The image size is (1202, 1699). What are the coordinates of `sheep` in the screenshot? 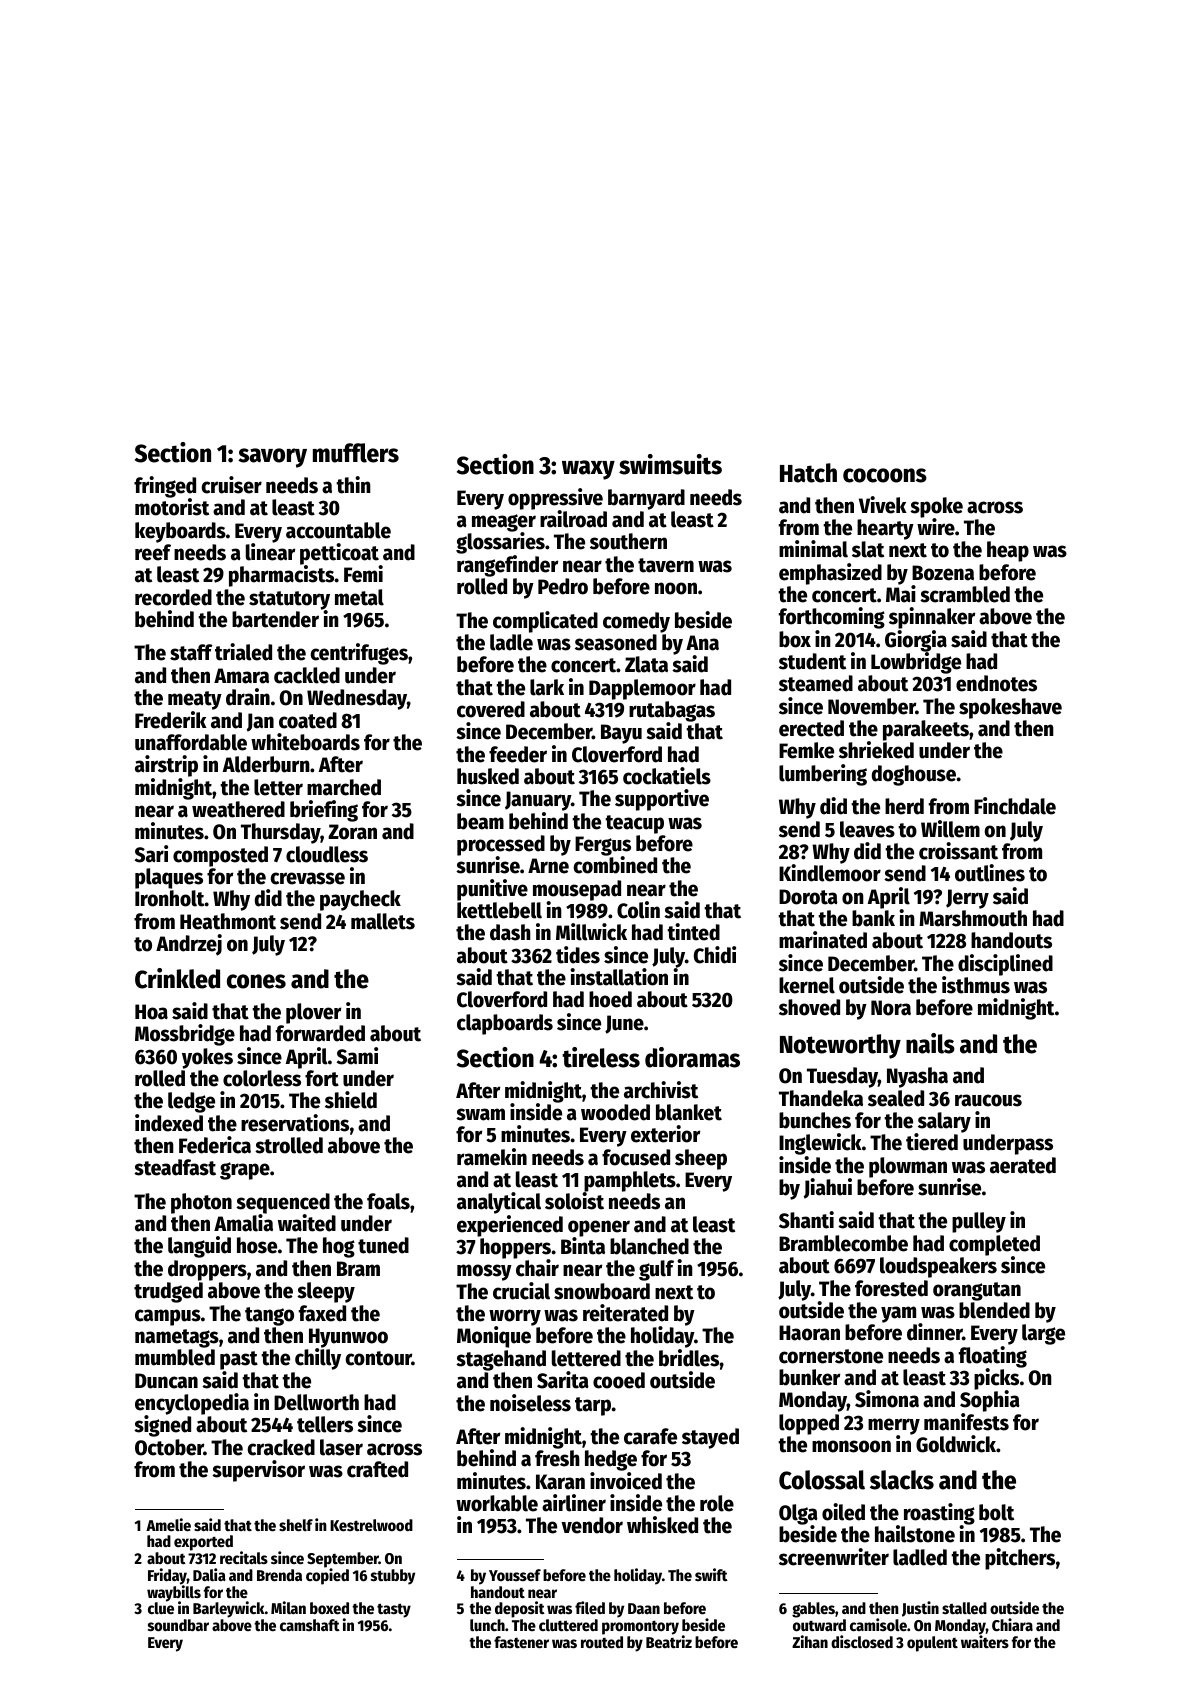 It's located at (701, 1159).
